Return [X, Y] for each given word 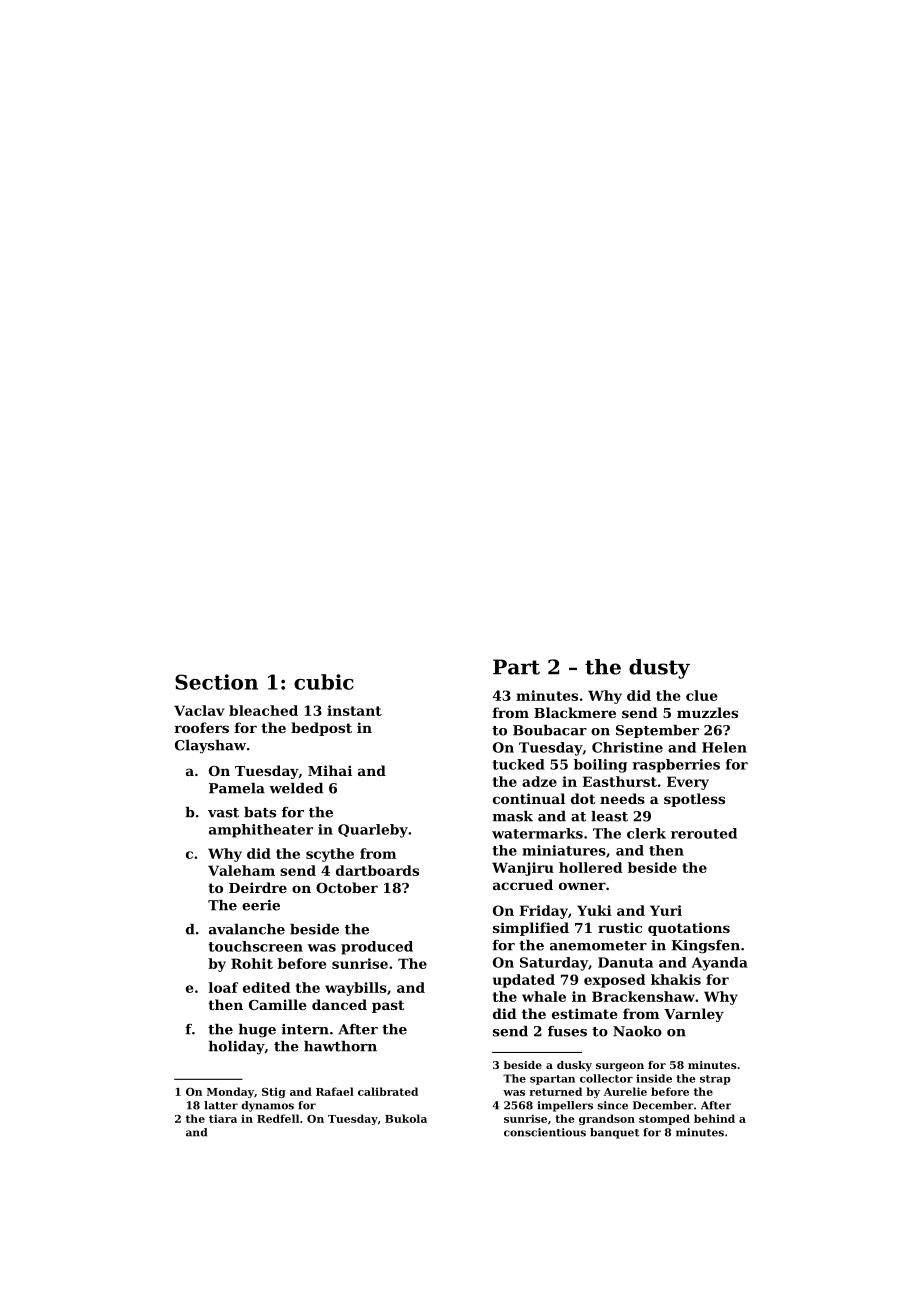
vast [223, 813]
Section [216, 682]
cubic [324, 682]
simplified [531, 929]
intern [305, 1029]
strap [715, 1080]
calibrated [388, 1091]
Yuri [666, 910]
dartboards [377, 870]
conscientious [545, 1132]
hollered [590, 867]
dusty [659, 669]
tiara [223, 1118]
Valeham [241, 870]
